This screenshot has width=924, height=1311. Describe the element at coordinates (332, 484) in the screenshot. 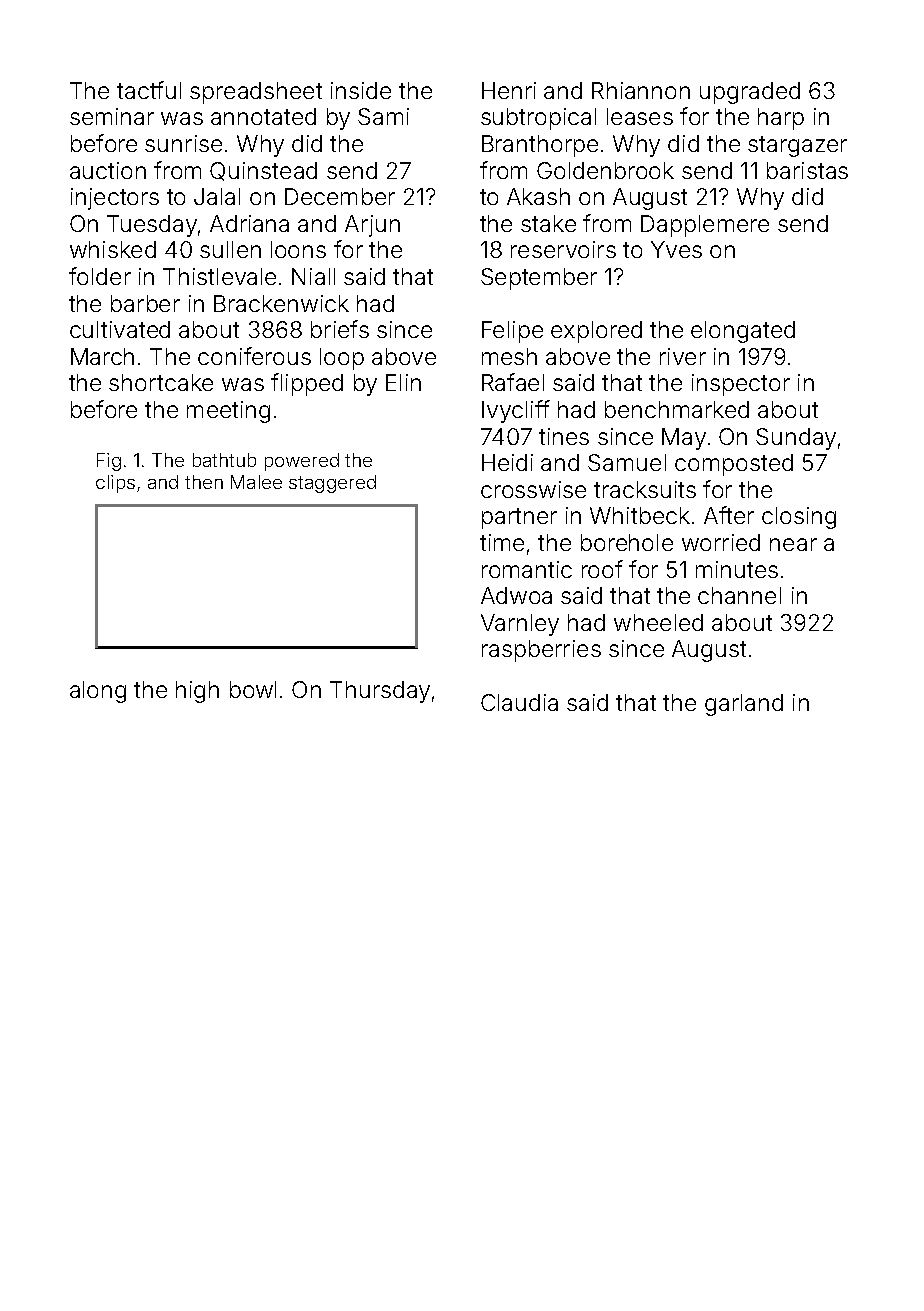

I see `staggered` at that location.
